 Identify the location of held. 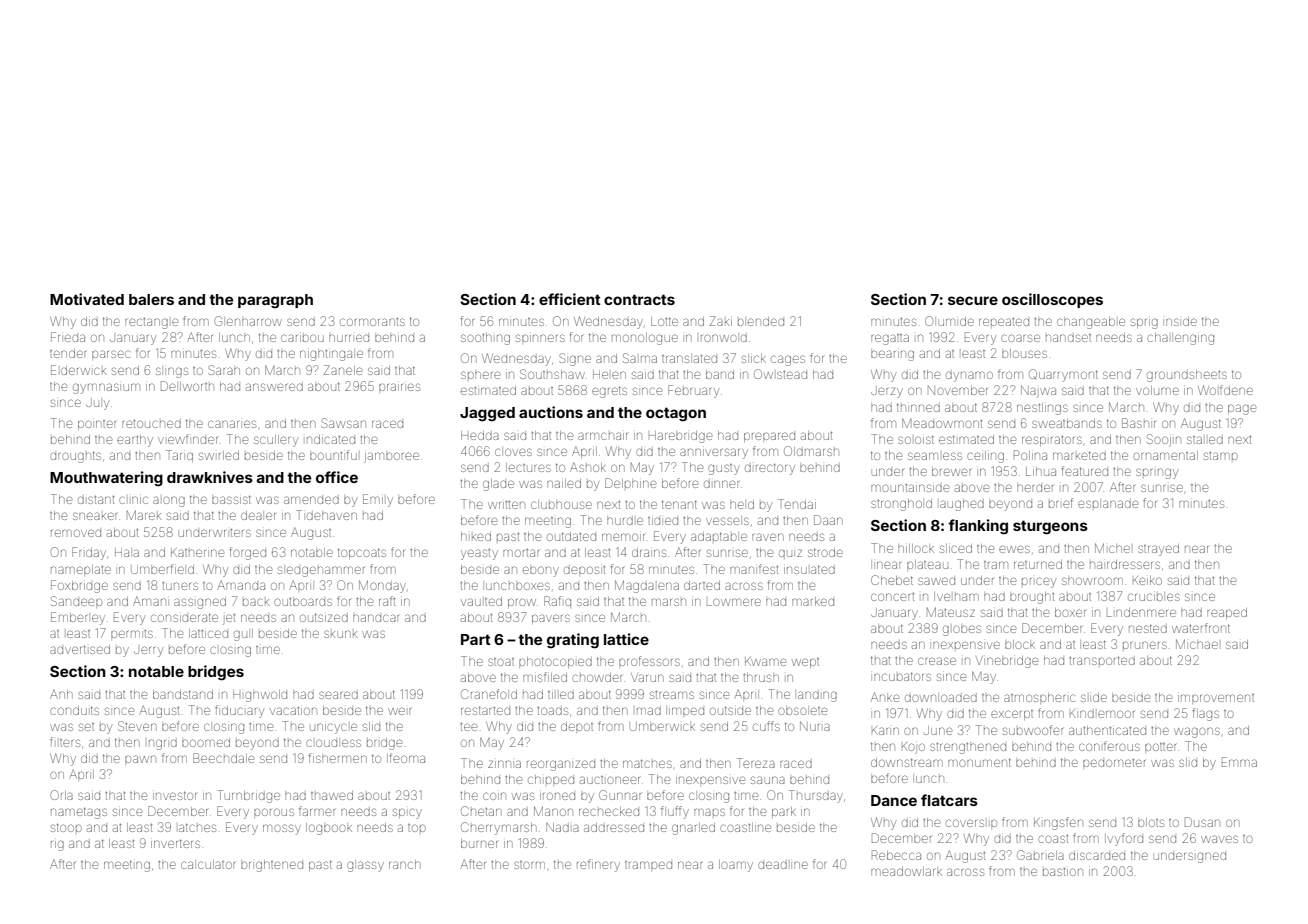
(742, 504).
